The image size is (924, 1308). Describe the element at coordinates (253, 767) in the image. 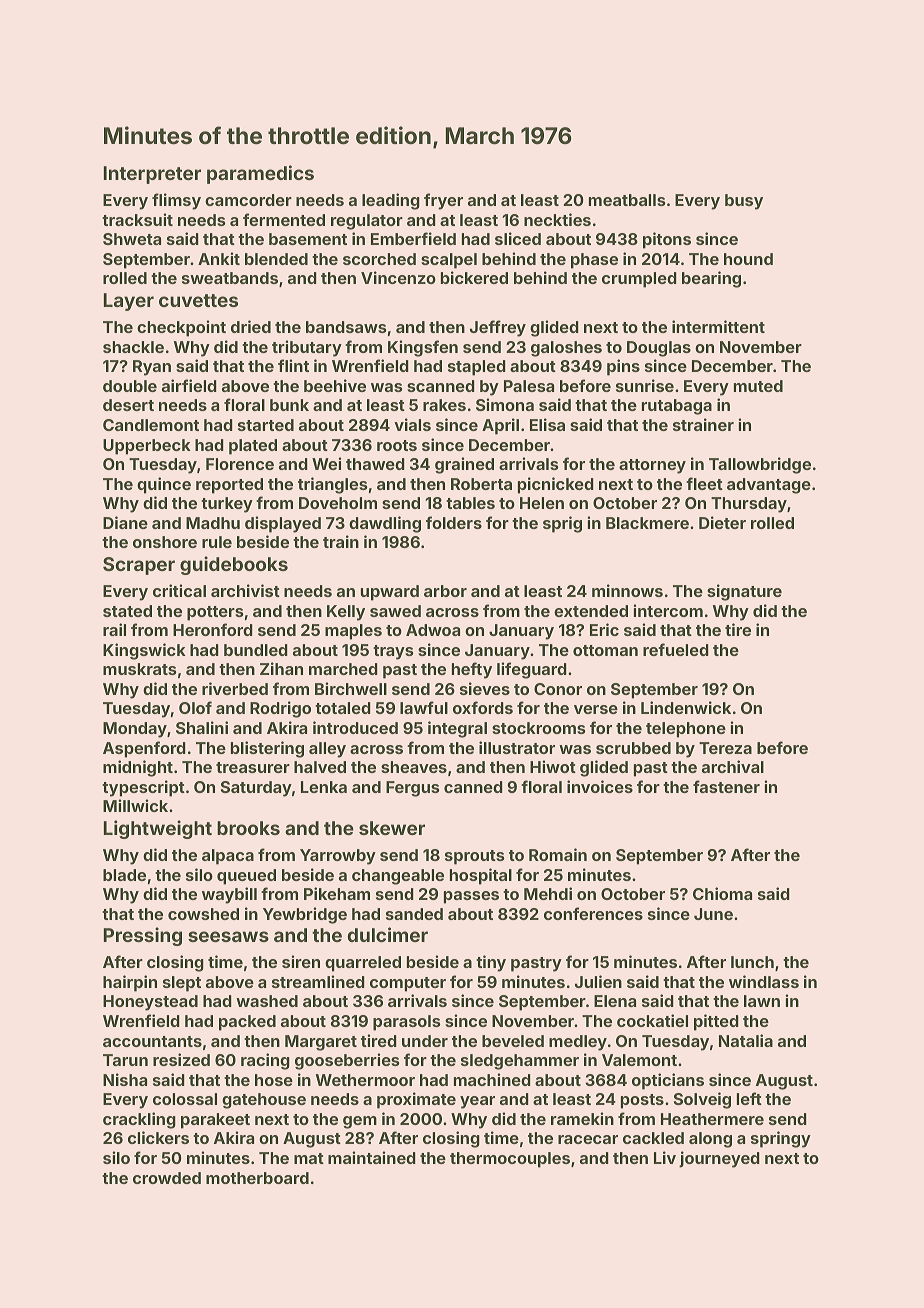

I see `treasurer` at that location.
